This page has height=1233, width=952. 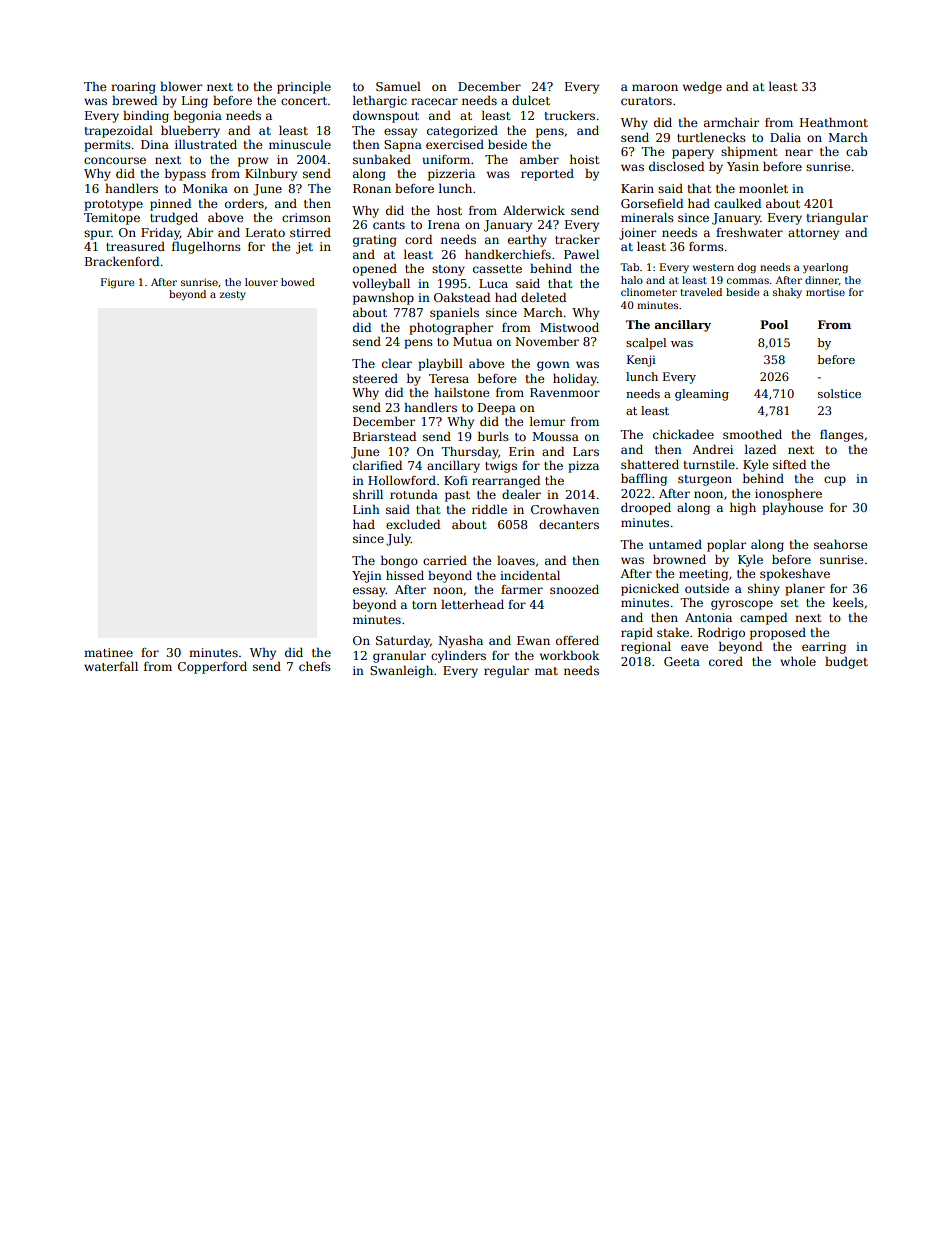 I want to click on matinee, so click(x=108, y=652).
